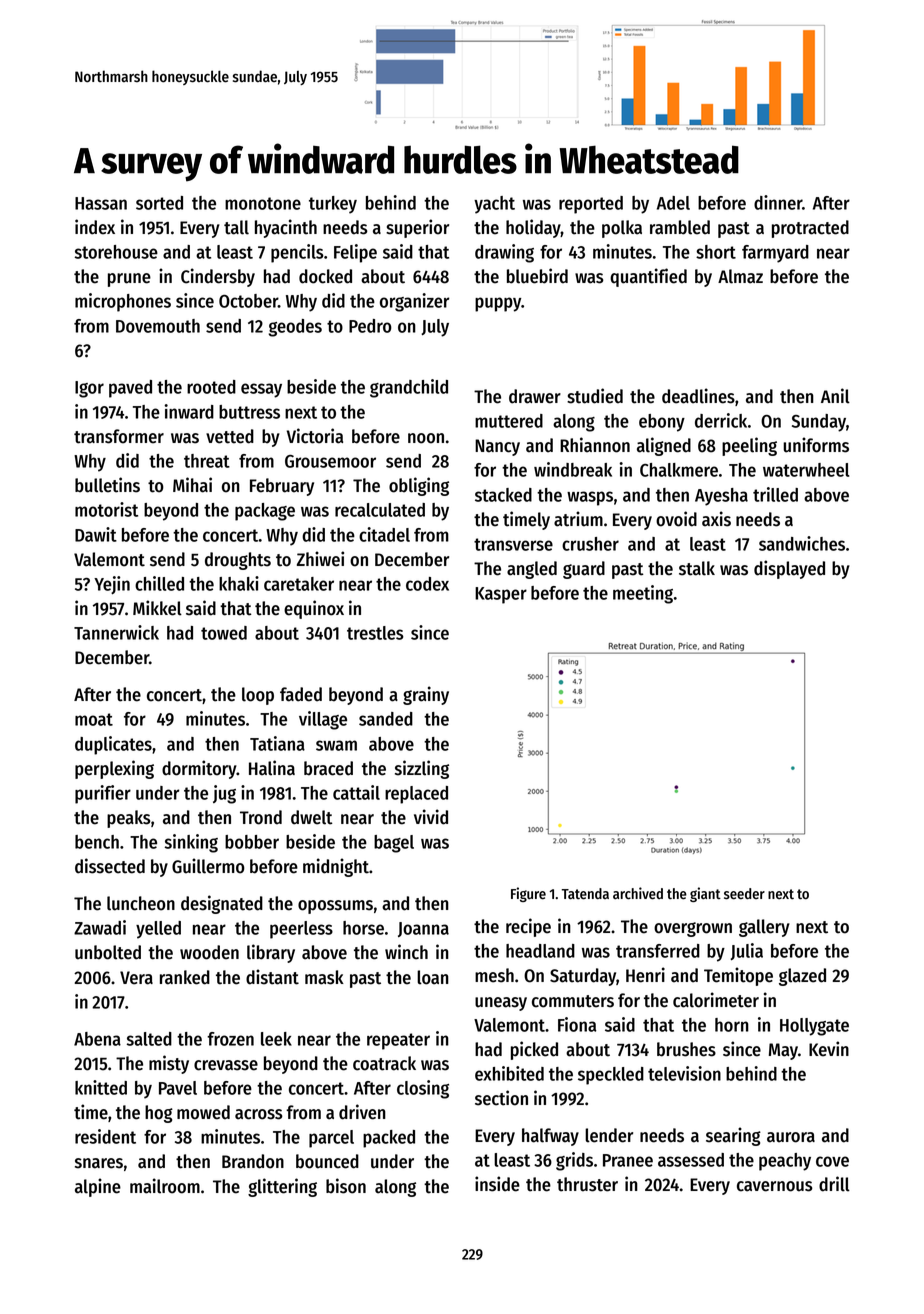 This page has width=924, height=1314. What do you see at coordinates (705, 894) in the page?
I see `giant` at bounding box center [705, 894].
